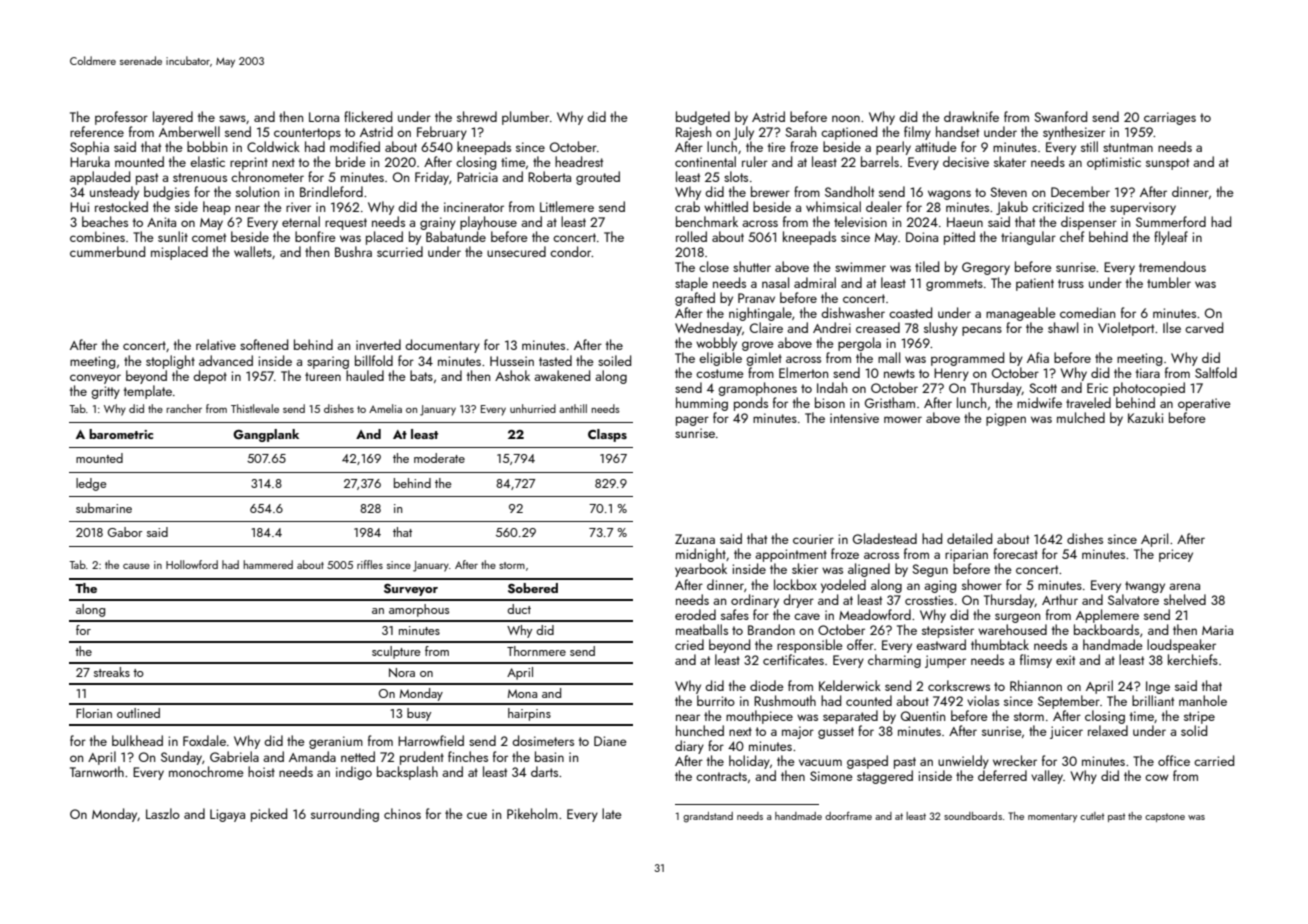 The image size is (1308, 924). What do you see at coordinates (261, 771) in the screenshot?
I see `hoist` at bounding box center [261, 771].
